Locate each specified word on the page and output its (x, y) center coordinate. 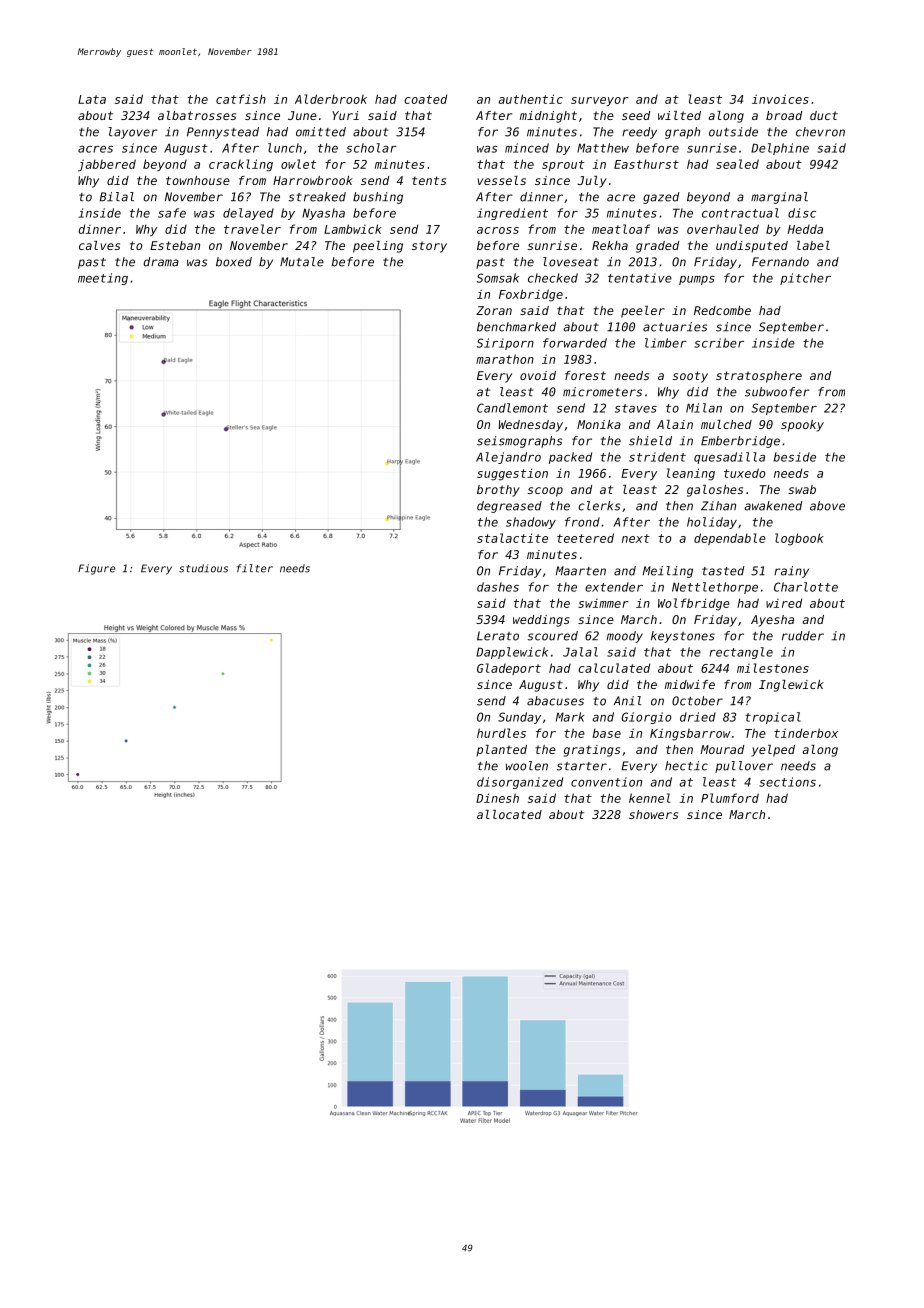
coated (425, 99)
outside (733, 132)
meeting (103, 279)
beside (795, 457)
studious (203, 568)
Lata (92, 99)
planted (501, 751)
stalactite (512, 538)
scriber (719, 343)
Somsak (498, 278)
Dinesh (497, 798)
